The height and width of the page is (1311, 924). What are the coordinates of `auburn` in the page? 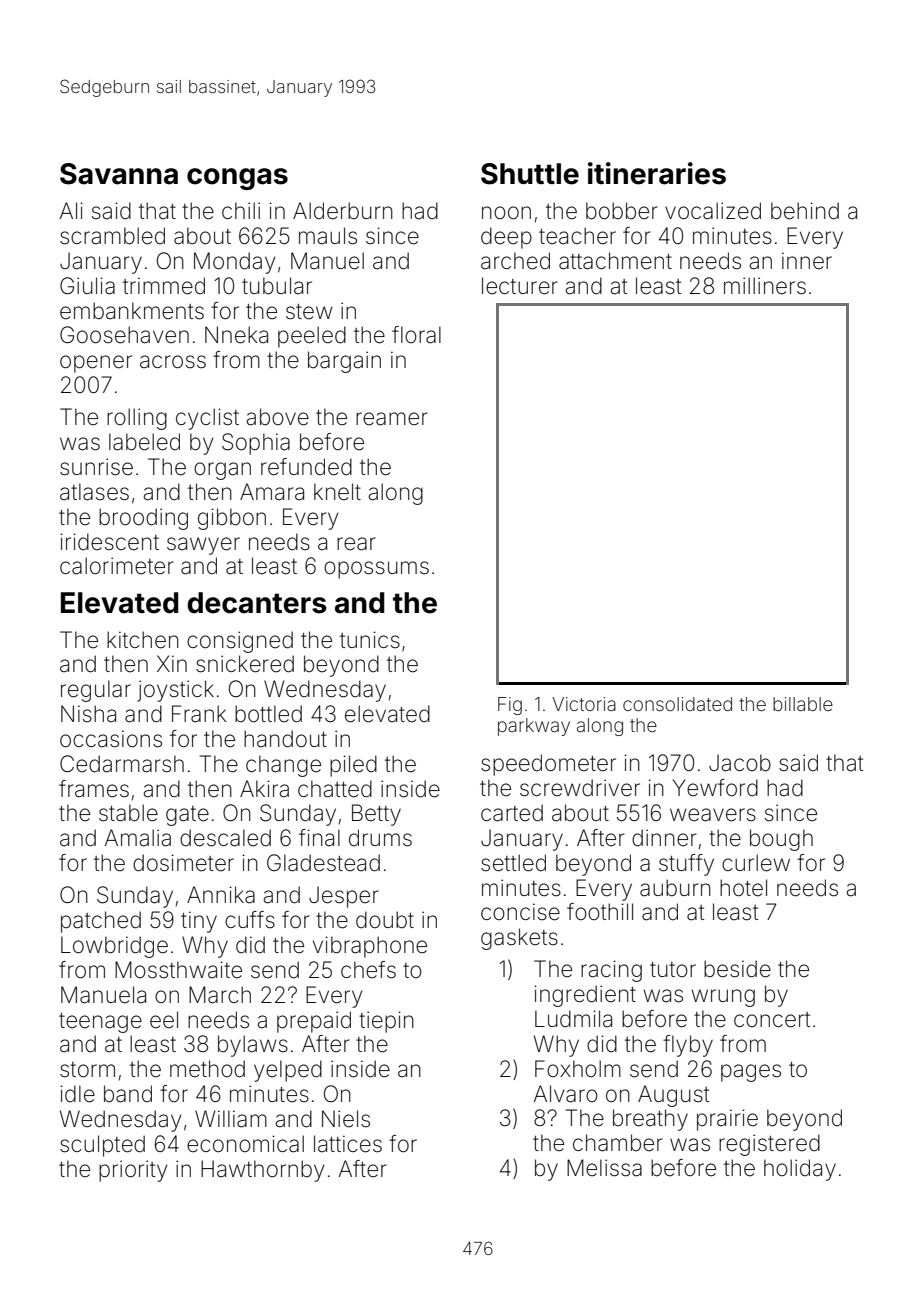 It's located at (675, 888).
